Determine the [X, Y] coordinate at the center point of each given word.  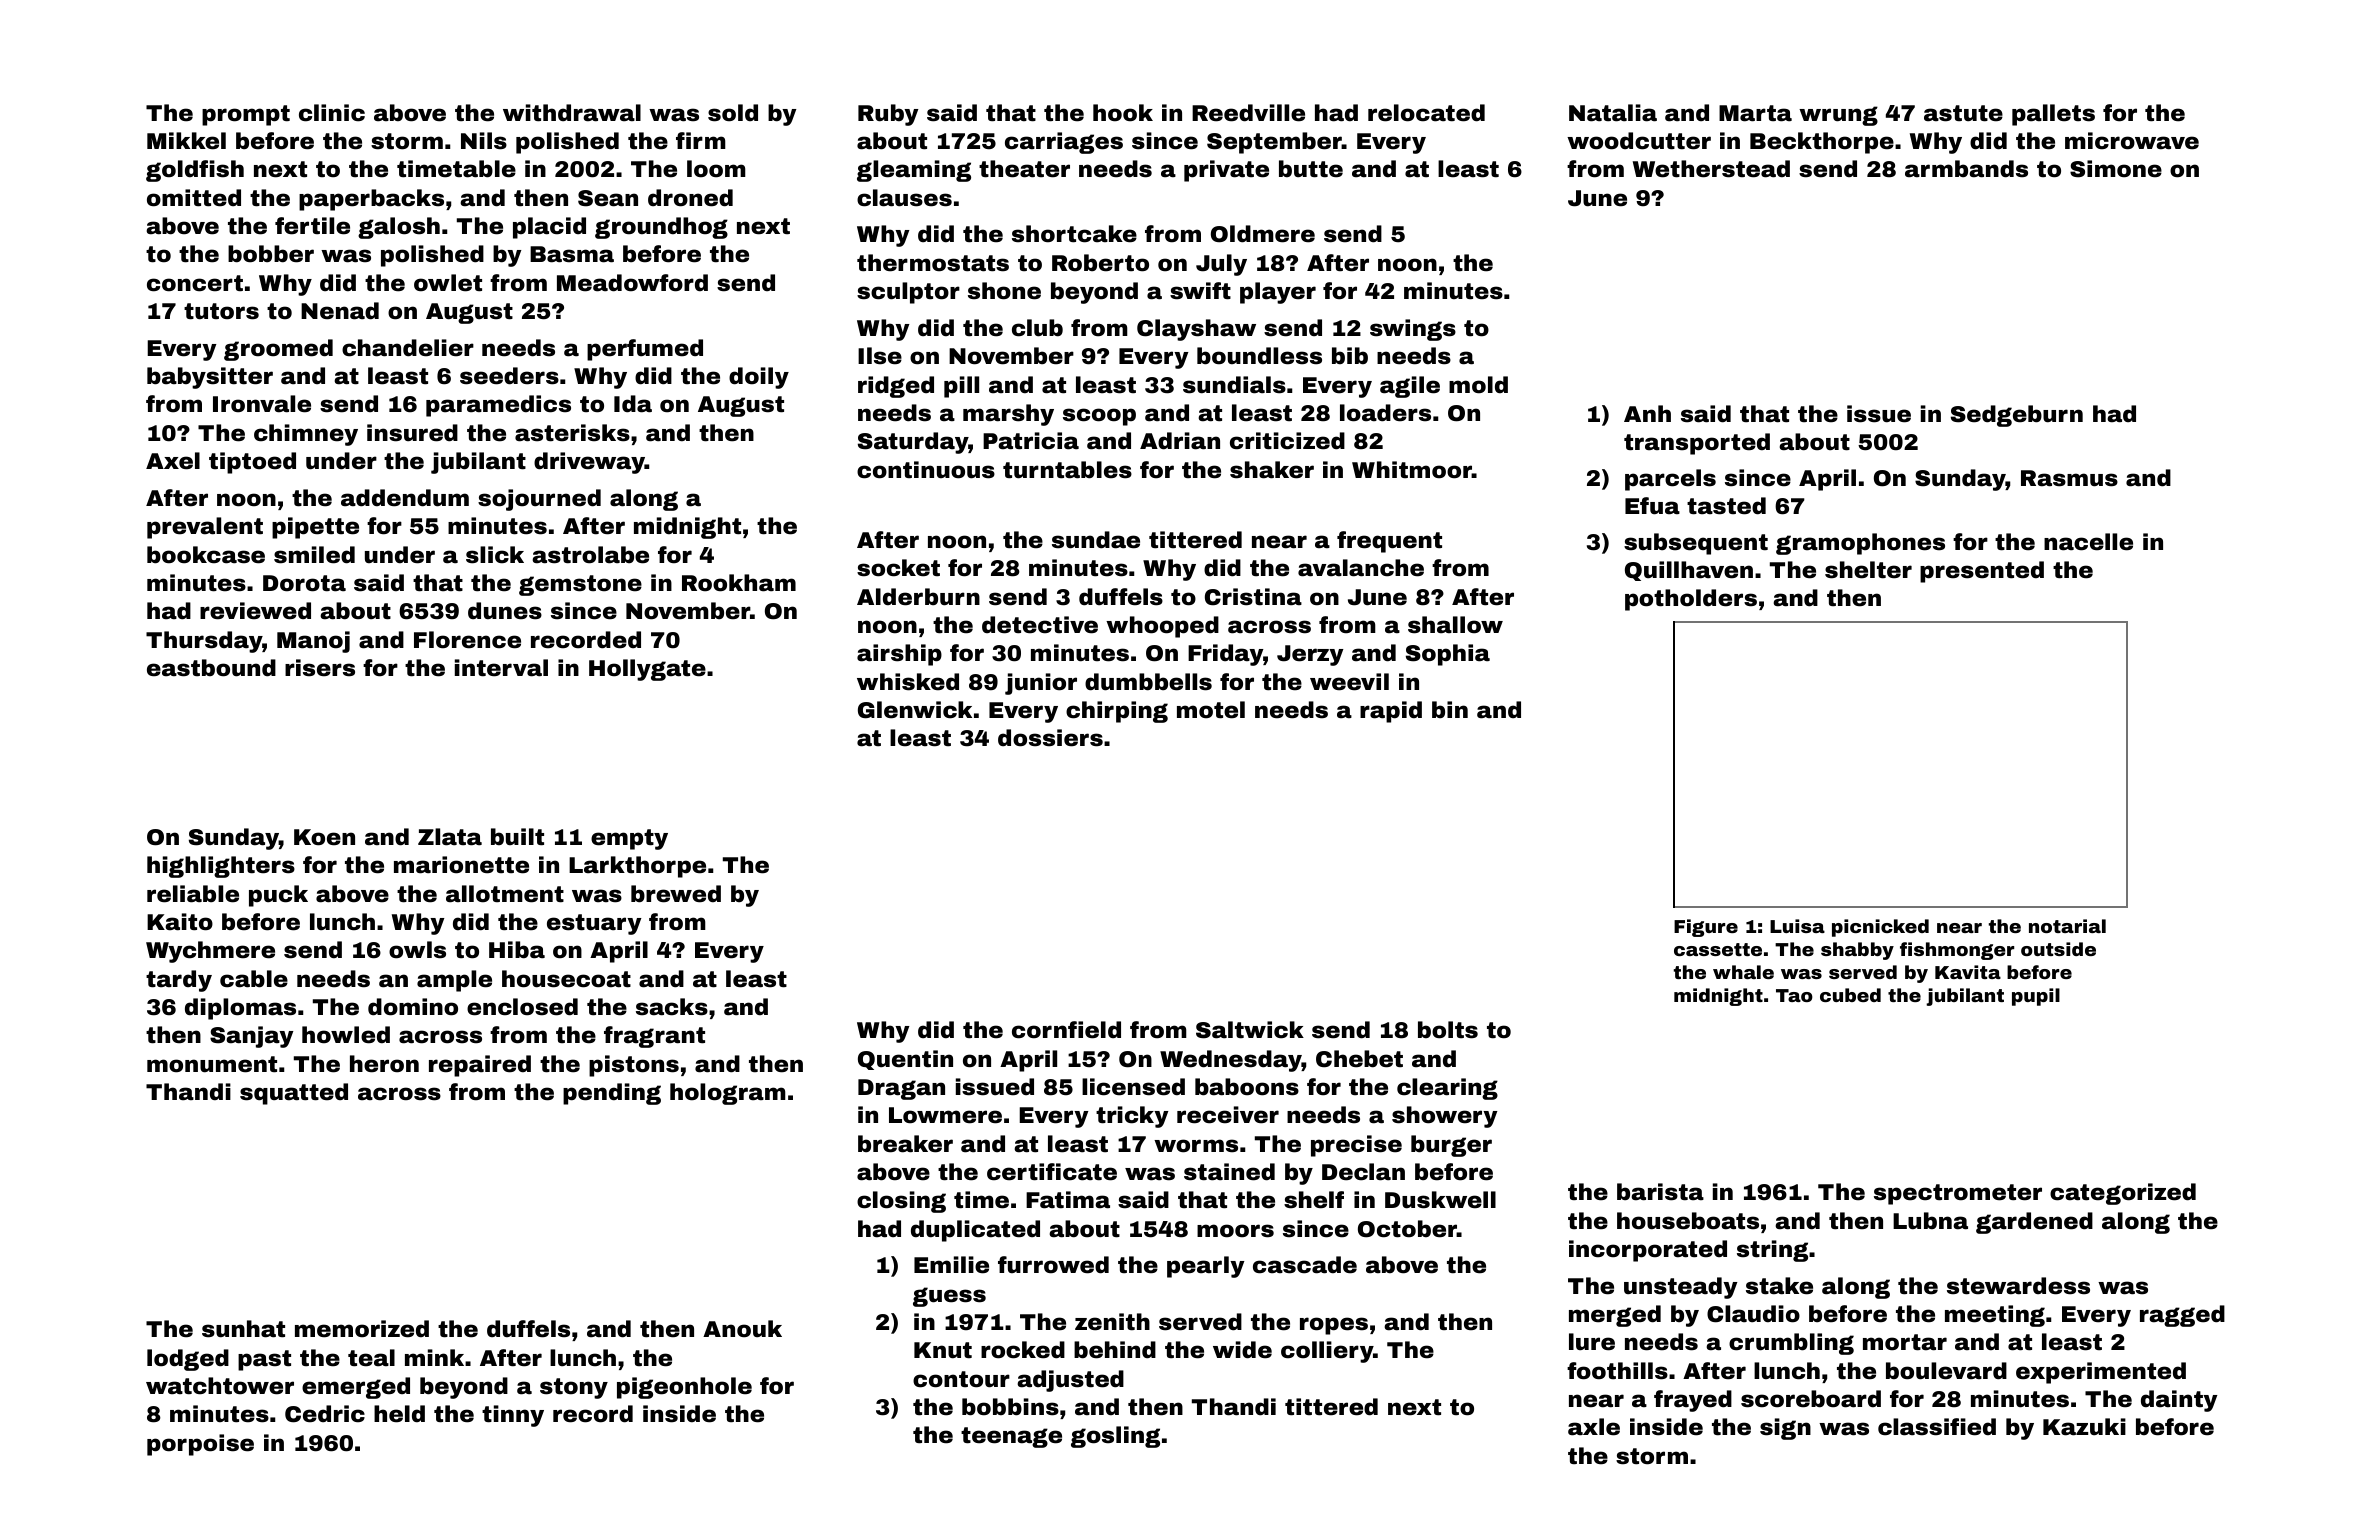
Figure [1706, 928]
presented [1982, 572]
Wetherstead [1711, 169]
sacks [672, 1007]
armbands [1966, 169]
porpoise [200, 1445]
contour [961, 1379]
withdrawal [572, 113]
